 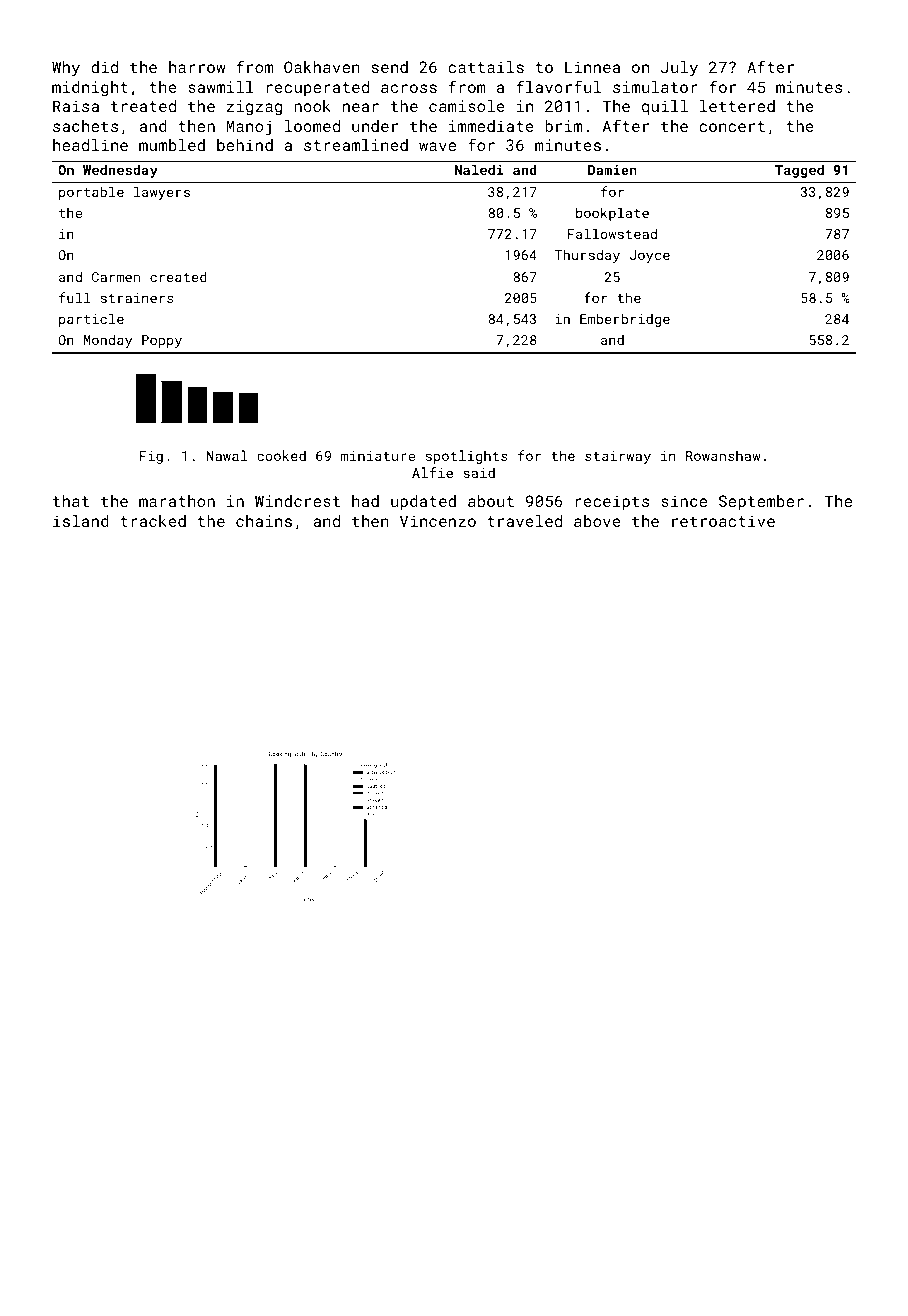 I want to click on retroactive, so click(x=723, y=521).
